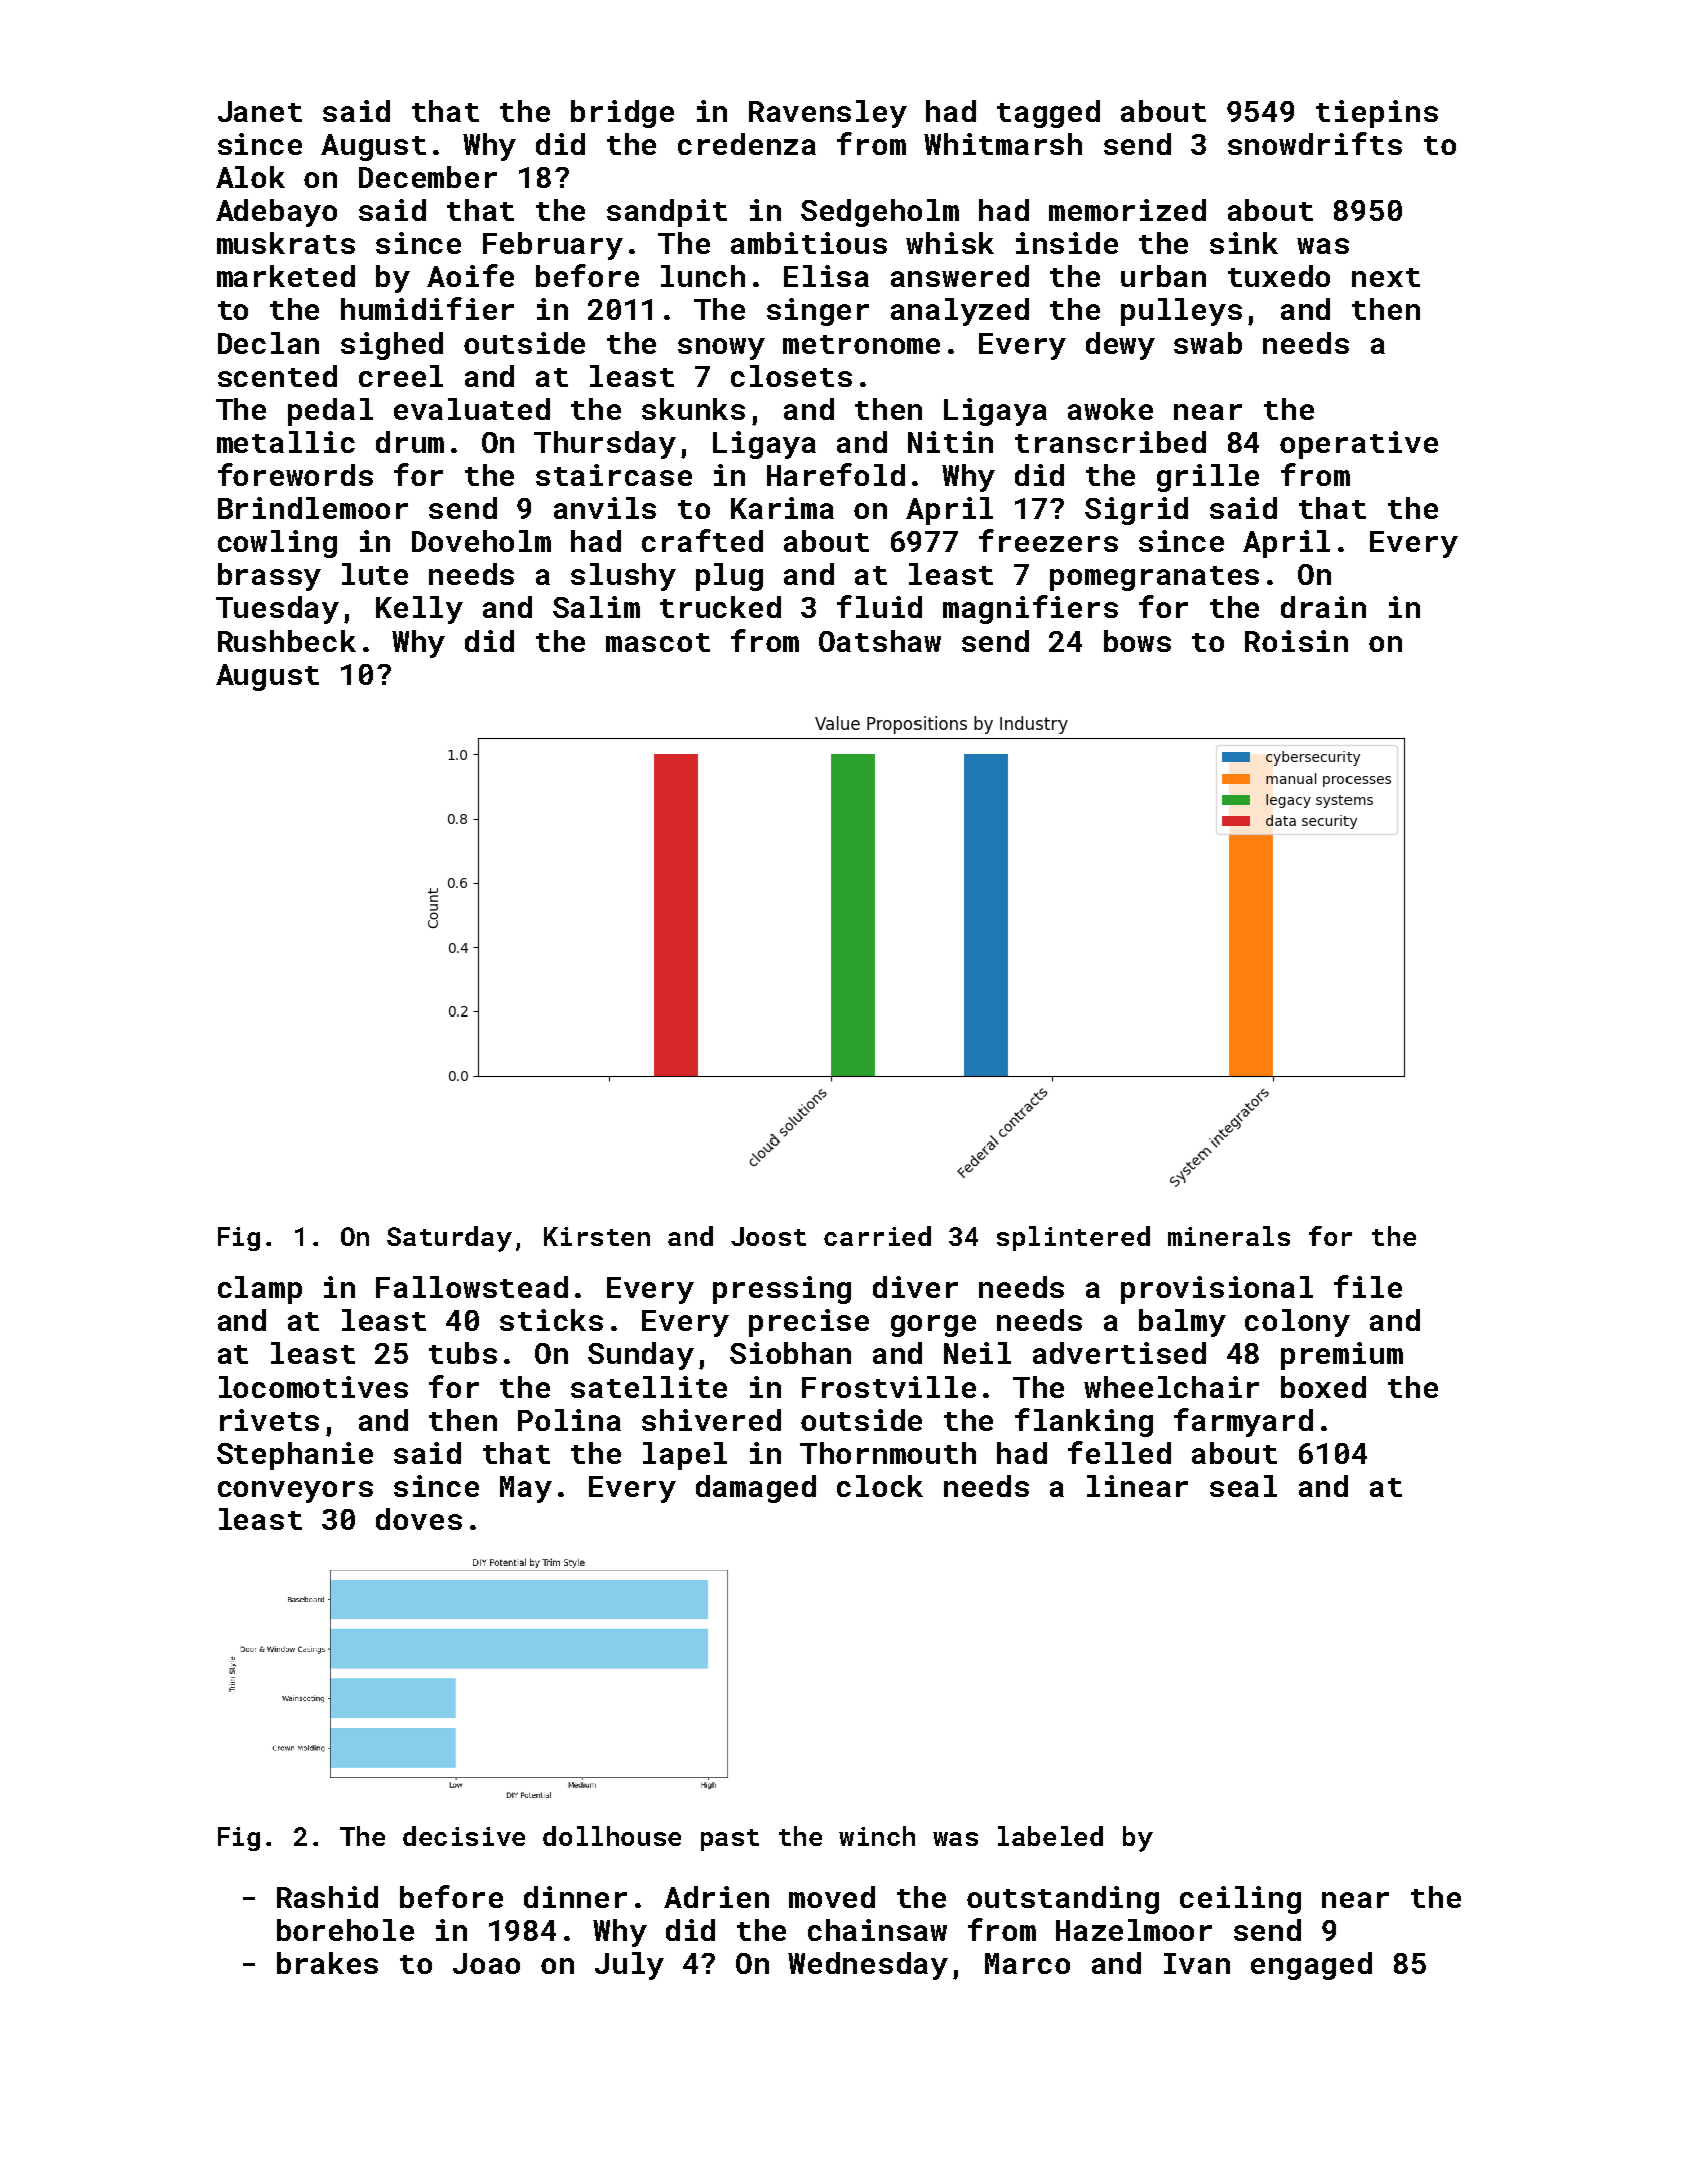 This page has height=2178, width=1683. Describe the element at coordinates (327, 1963) in the page. I see `brakes` at that location.
